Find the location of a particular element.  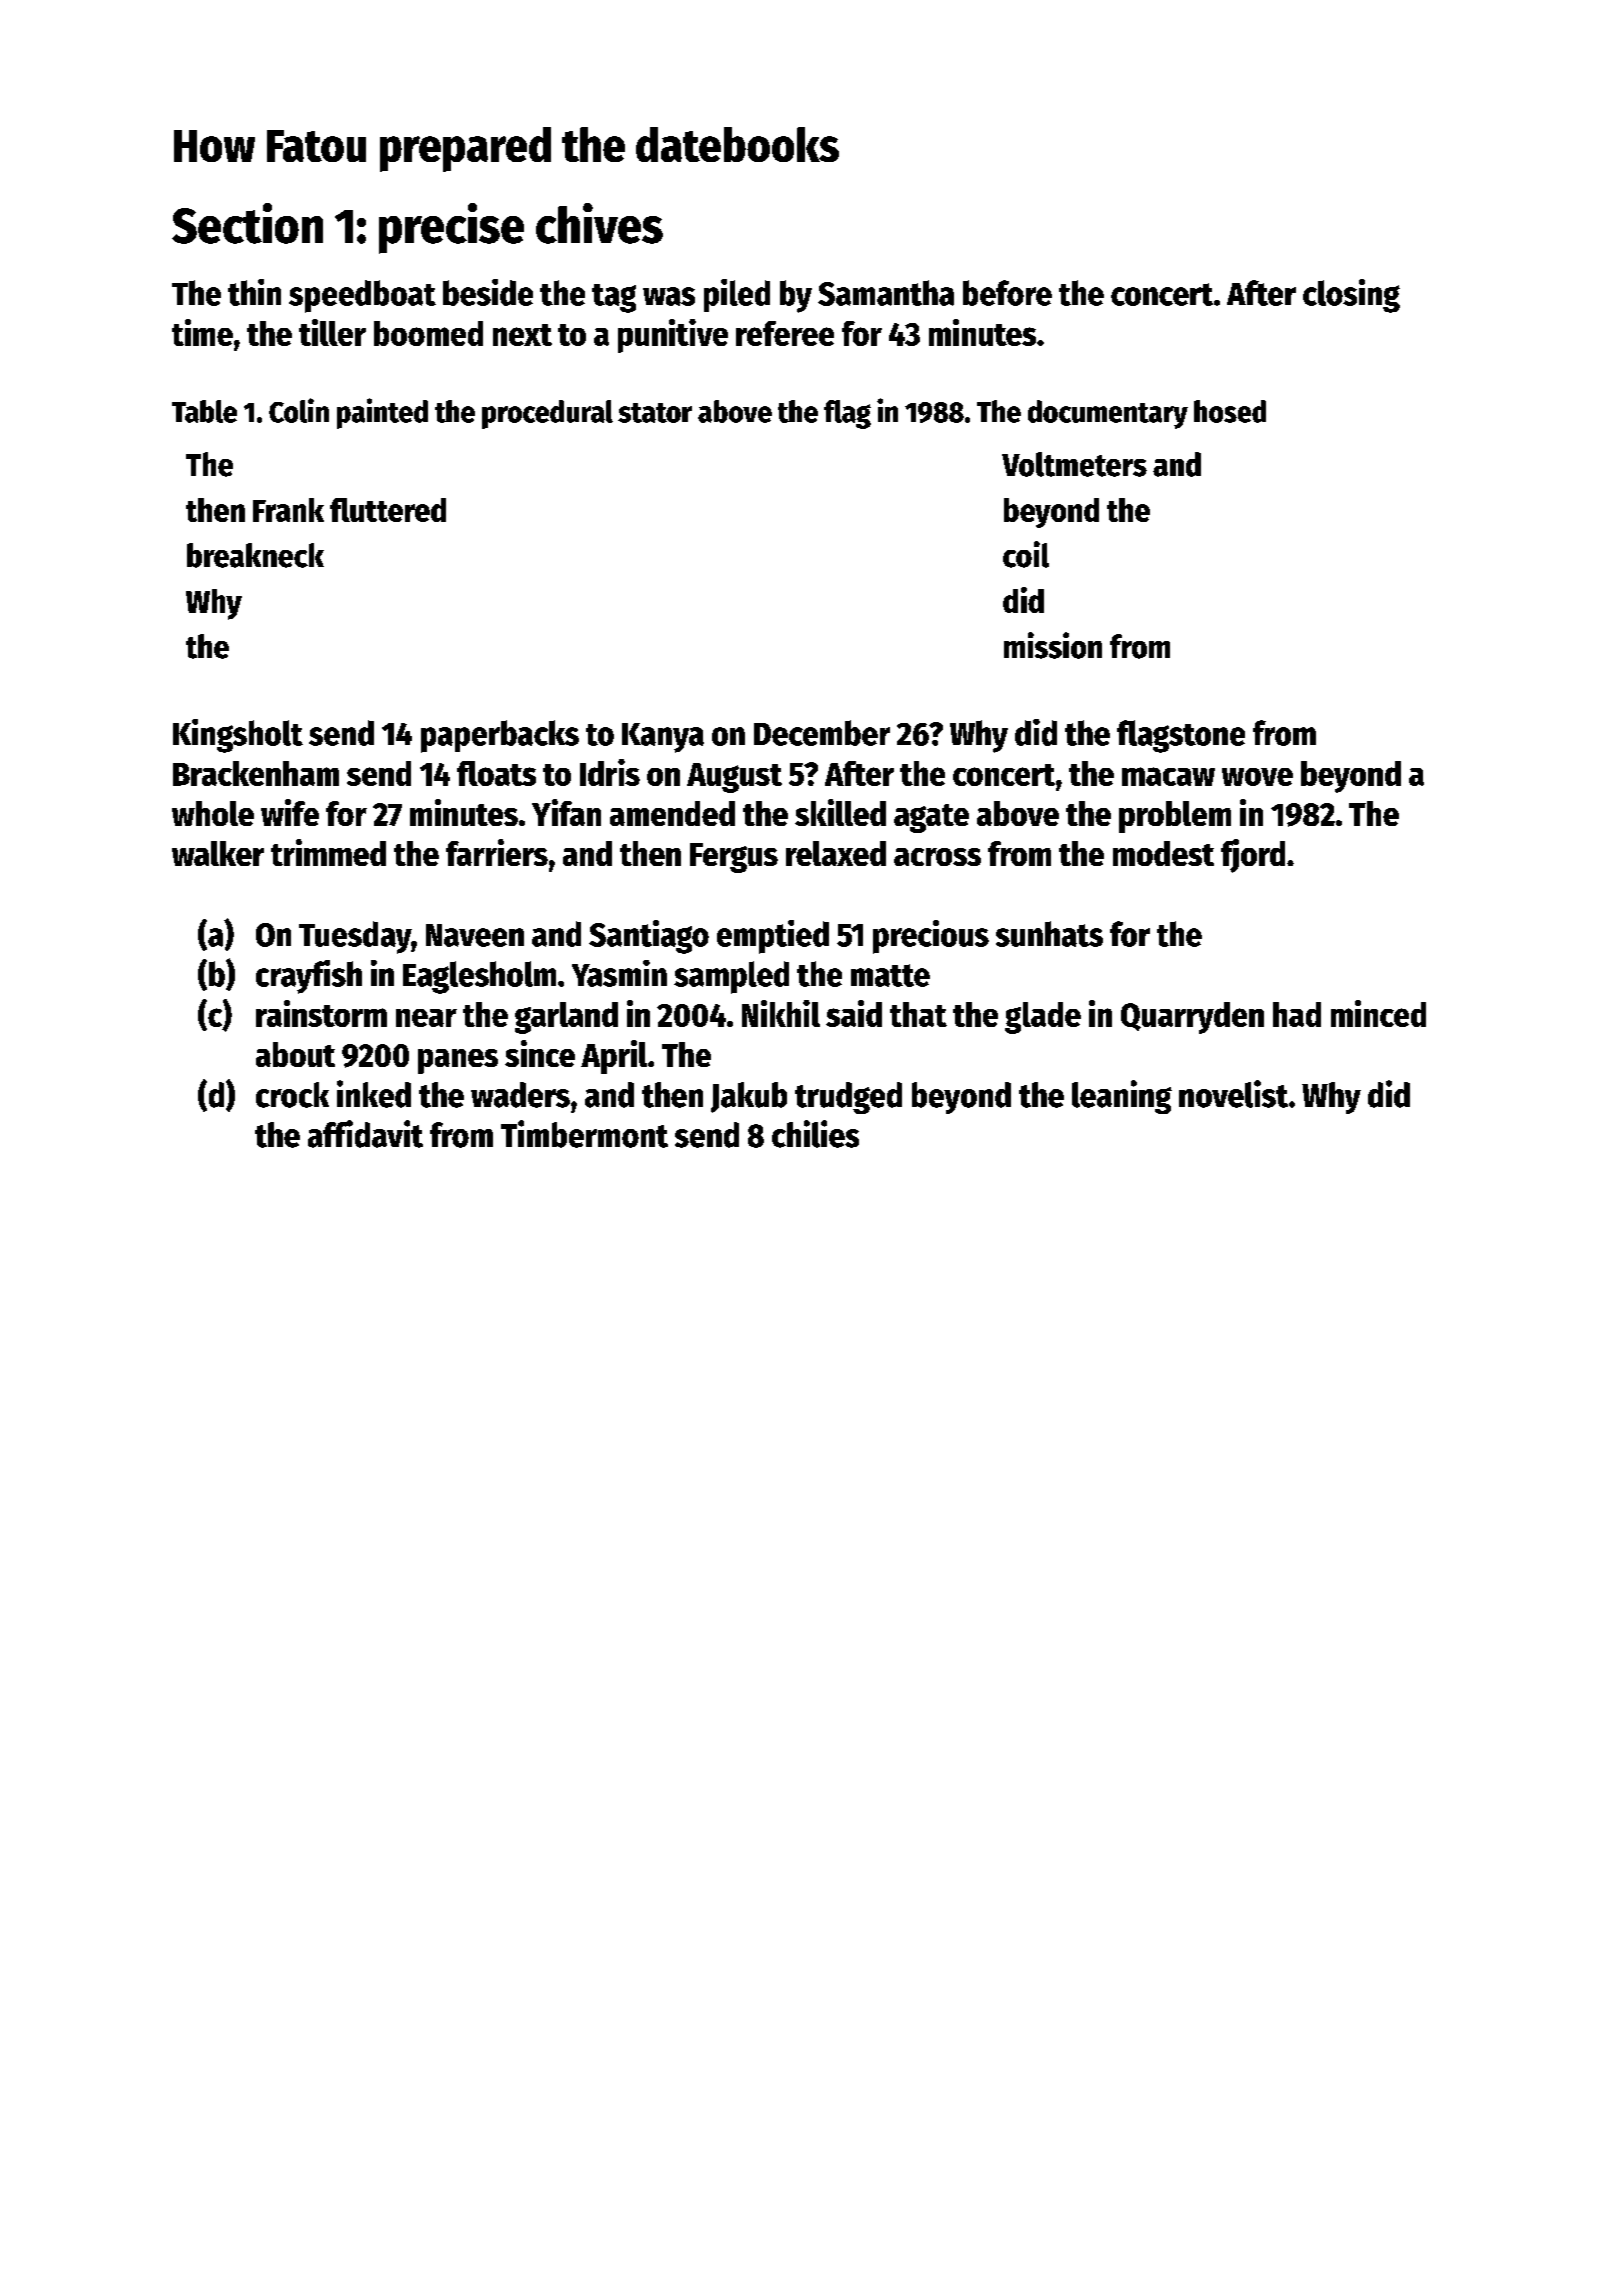

farriers is located at coordinates (497, 852).
